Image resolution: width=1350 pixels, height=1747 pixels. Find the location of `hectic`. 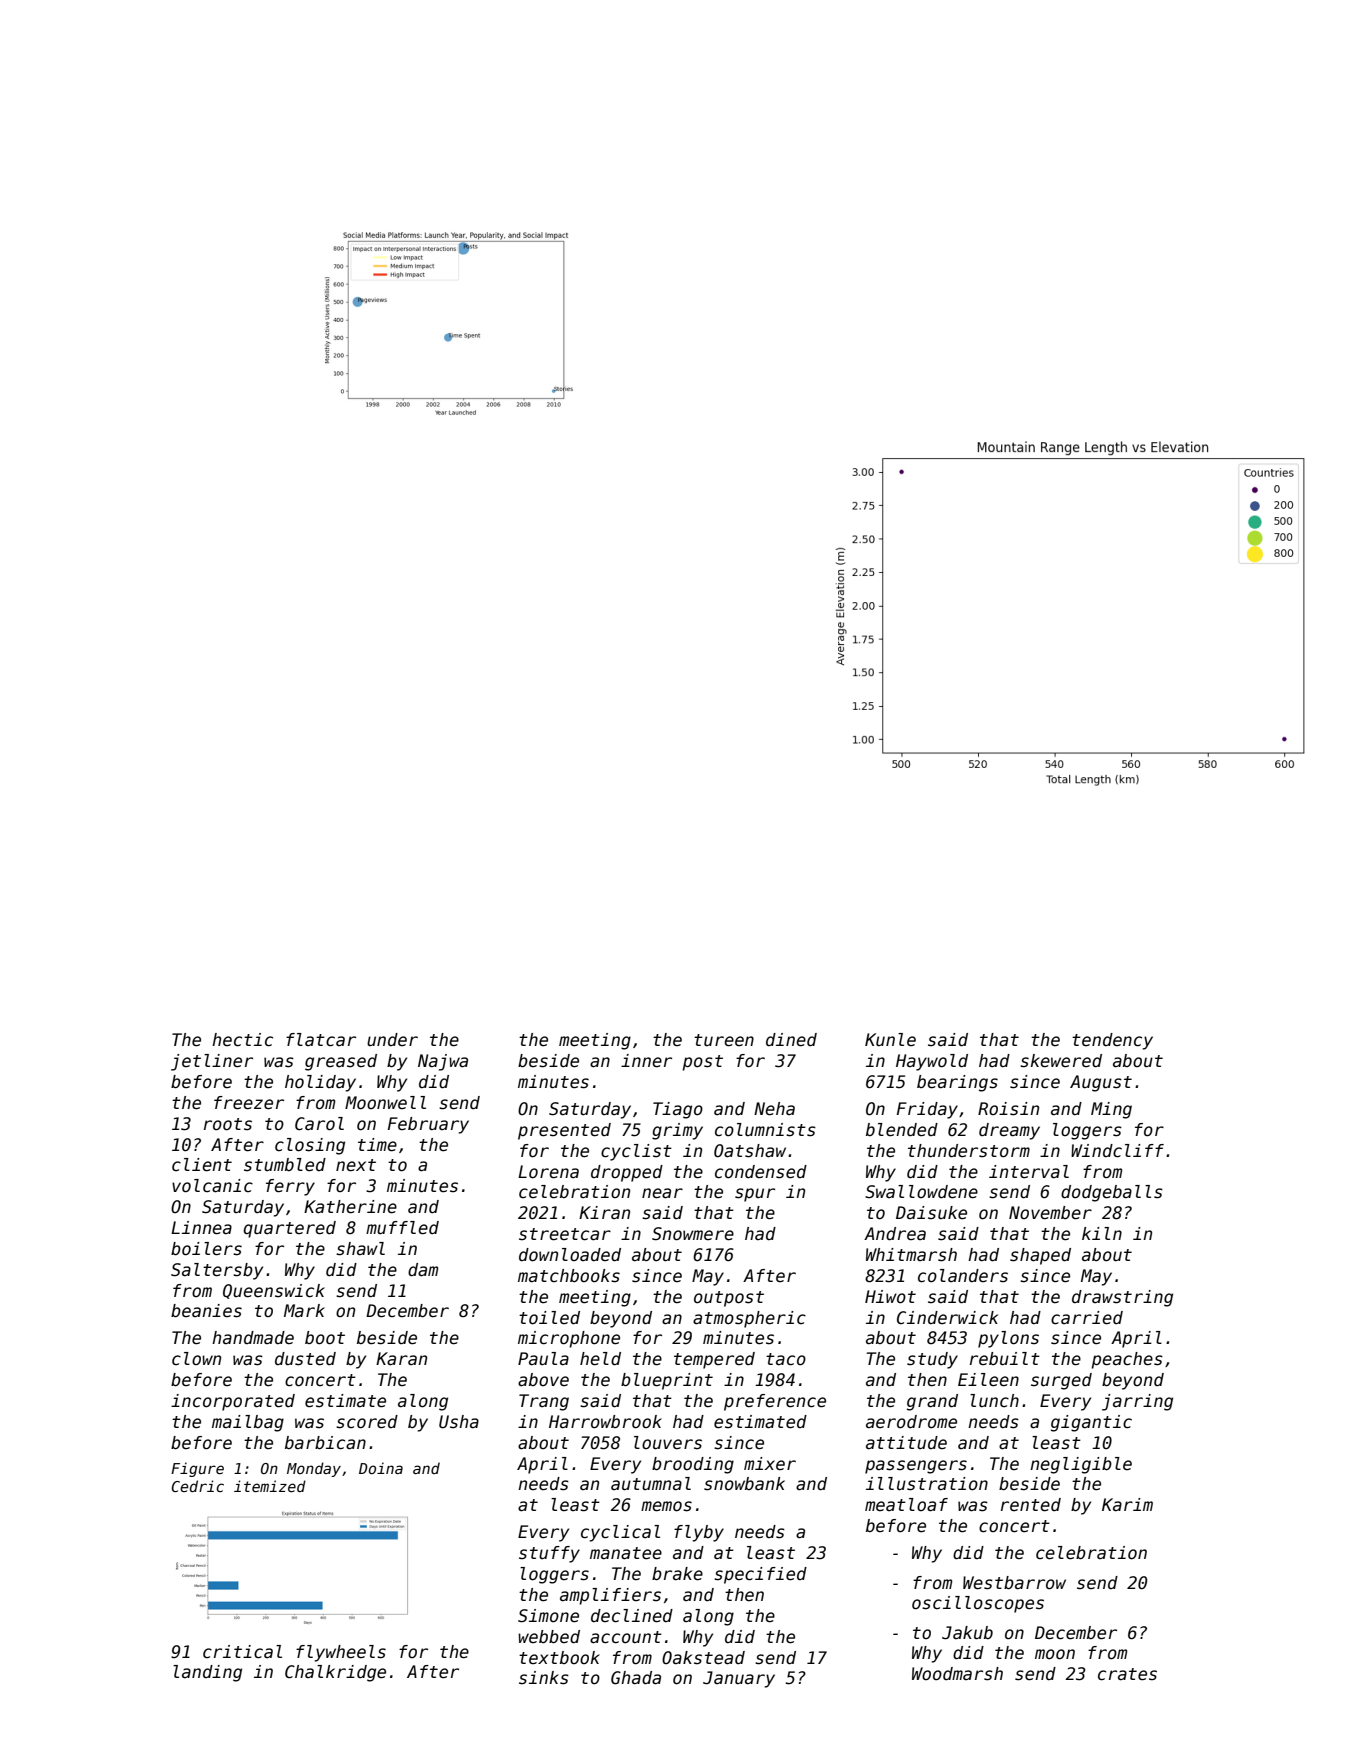

hectic is located at coordinates (242, 1040).
